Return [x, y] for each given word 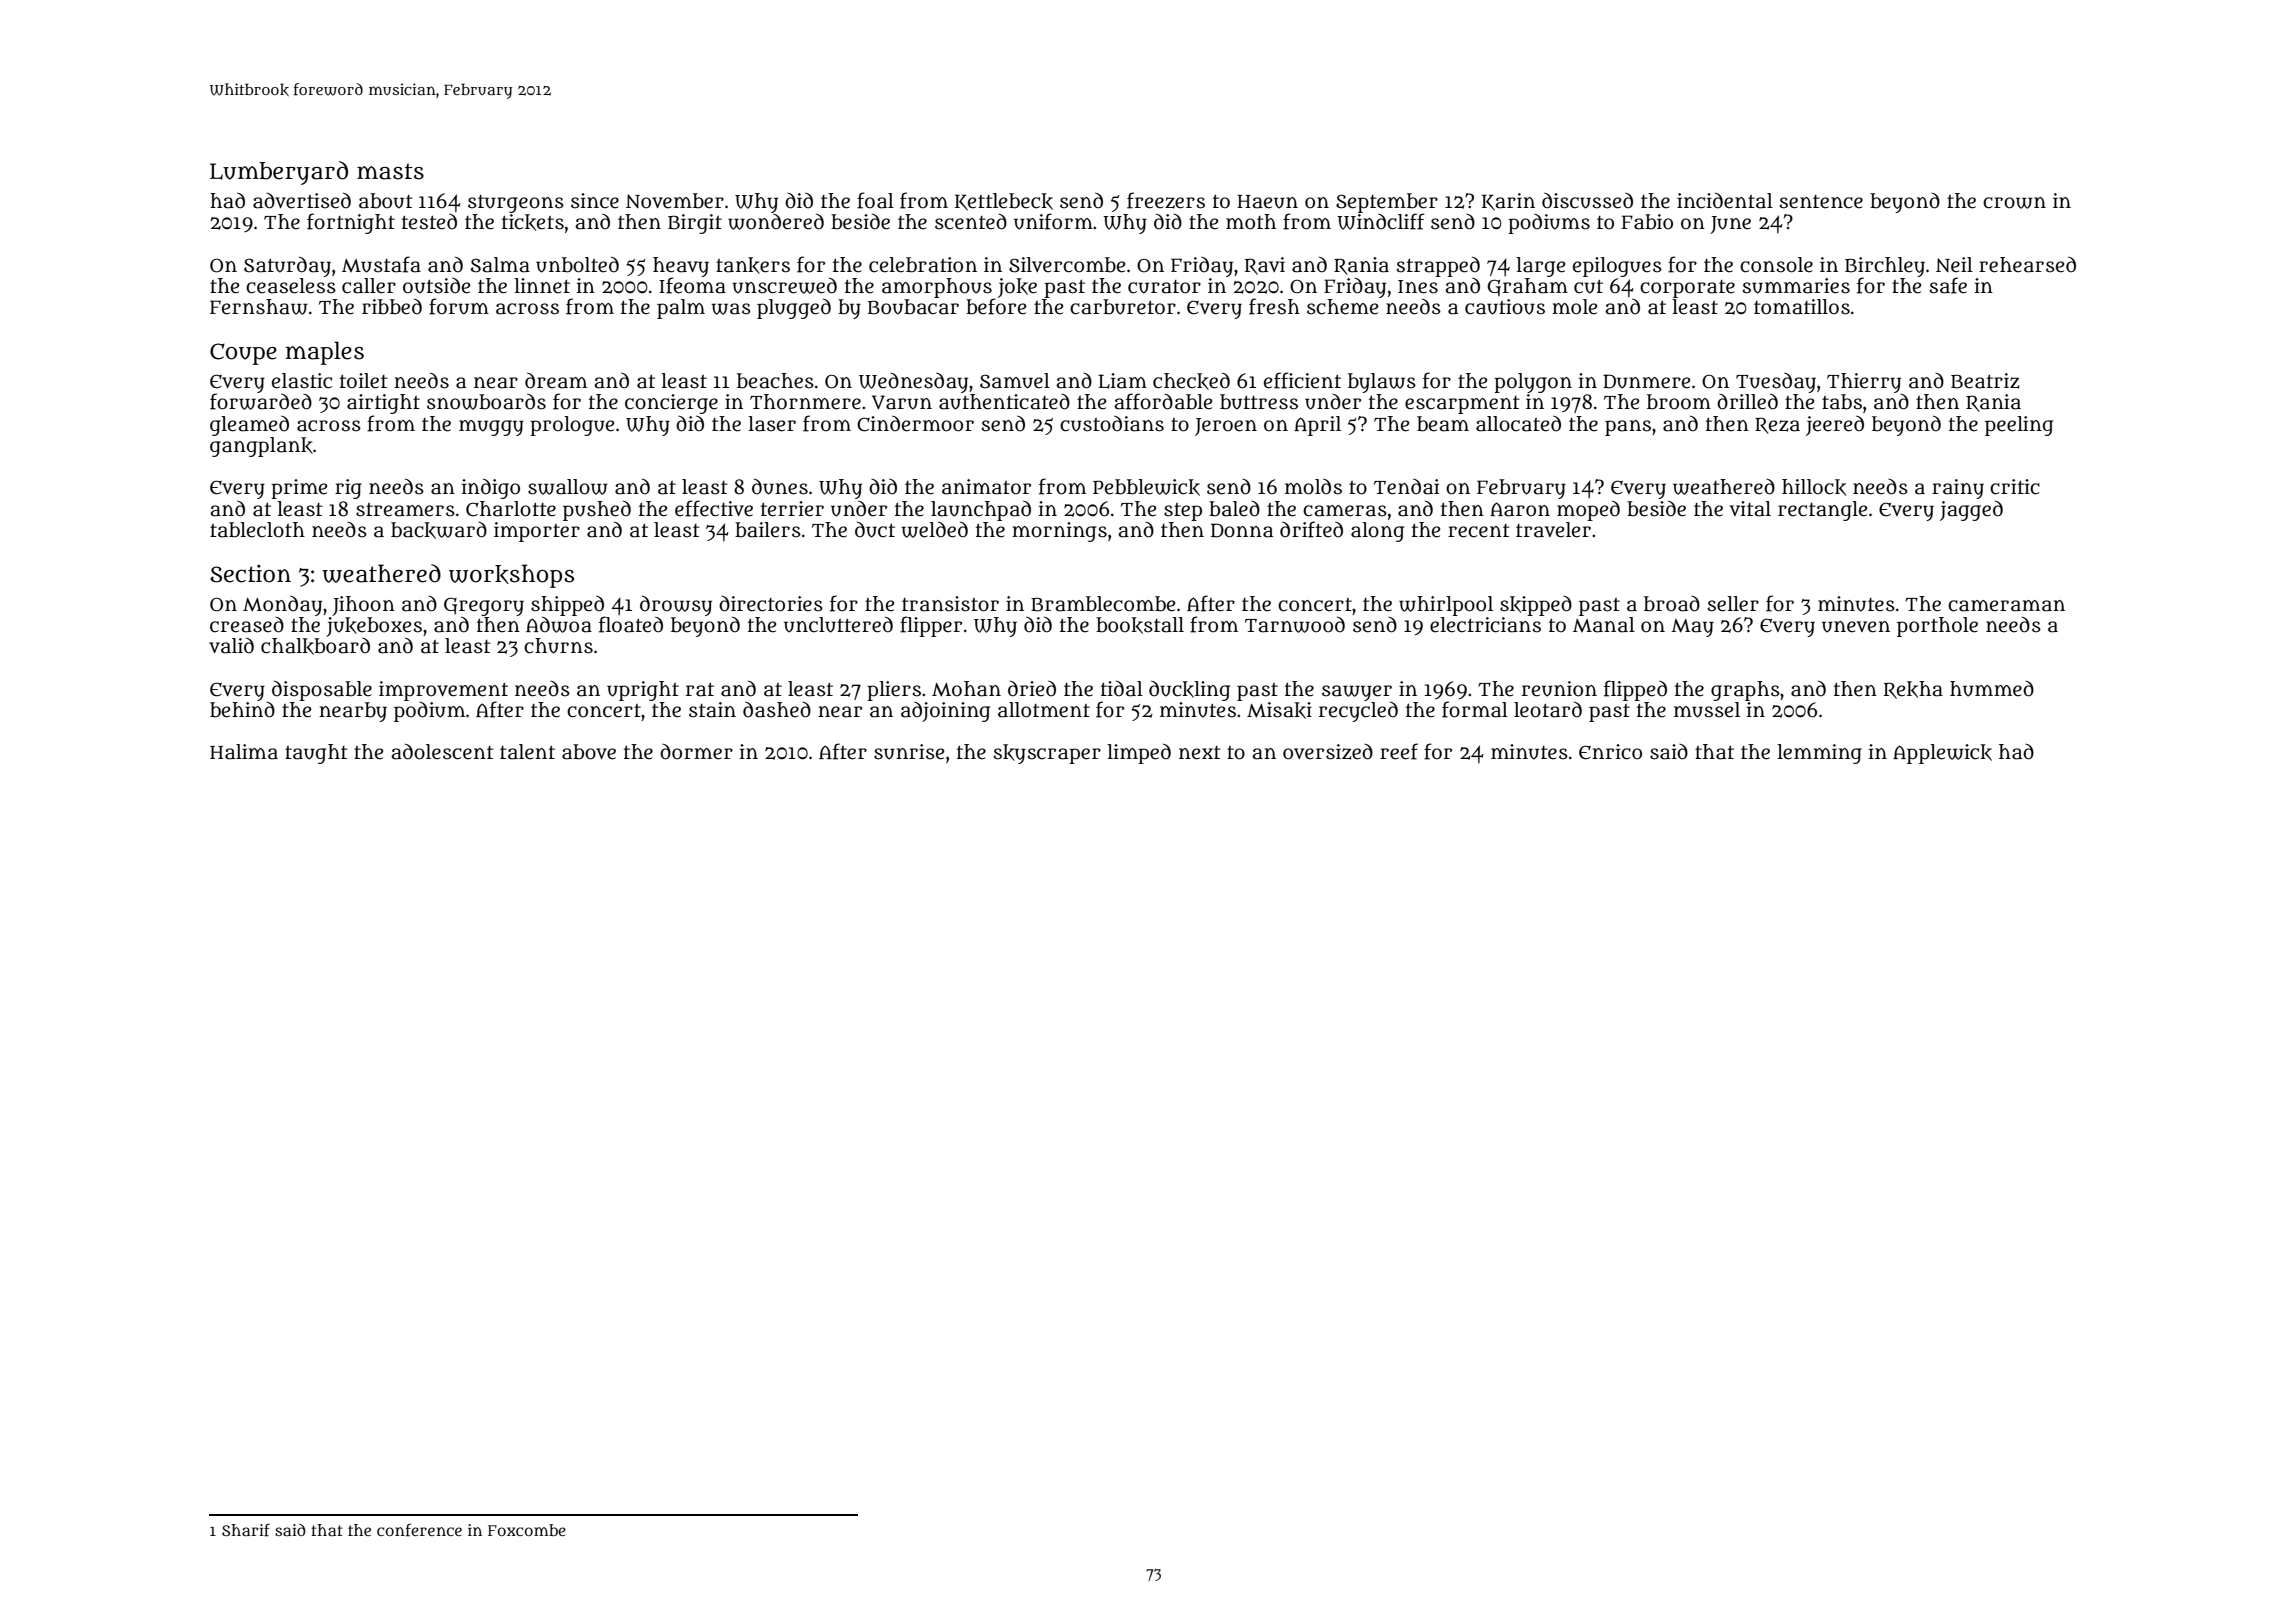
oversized [1328, 752]
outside [436, 286]
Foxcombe [527, 1530]
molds [1313, 487]
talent [527, 752]
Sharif [246, 1530]
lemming [1819, 754]
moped [1588, 510]
